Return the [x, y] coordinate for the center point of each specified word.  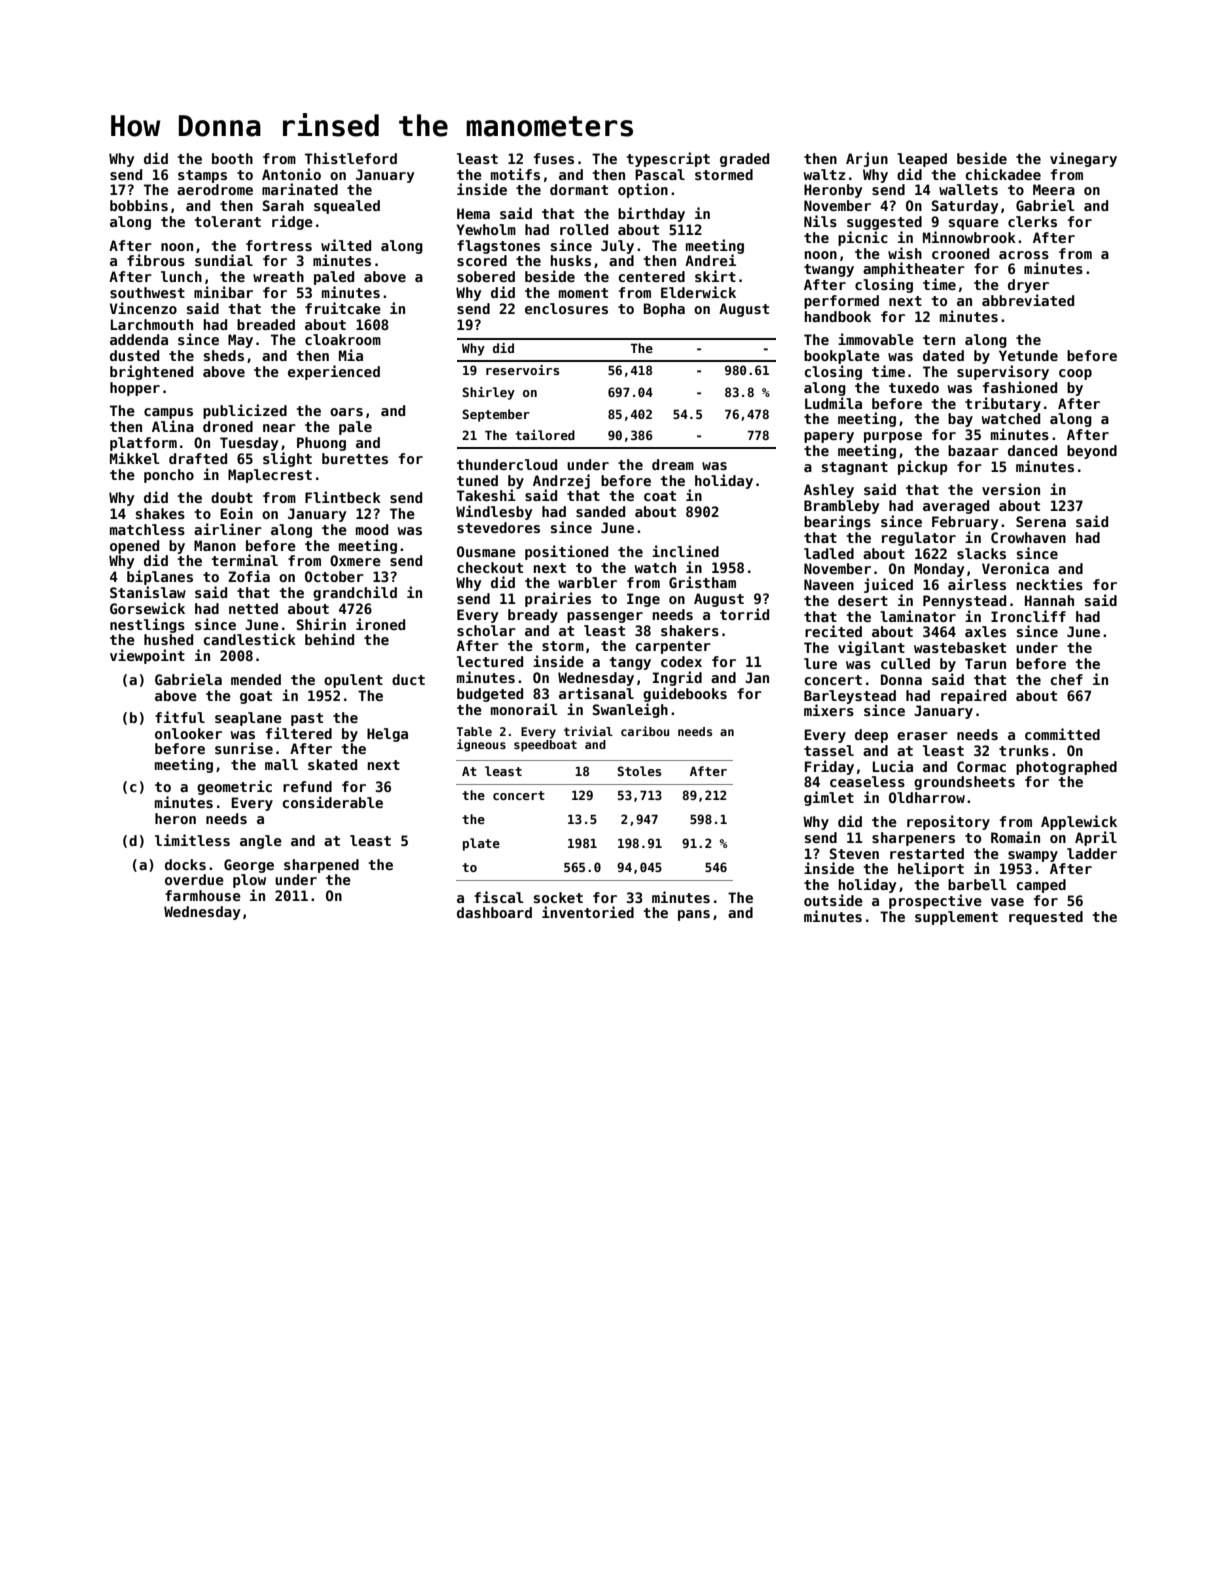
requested [1046, 918]
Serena [1041, 521]
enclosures [566, 308]
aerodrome [215, 189]
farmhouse [203, 895]
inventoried [588, 912]
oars [346, 412]
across [1024, 255]
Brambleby [842, 507]
